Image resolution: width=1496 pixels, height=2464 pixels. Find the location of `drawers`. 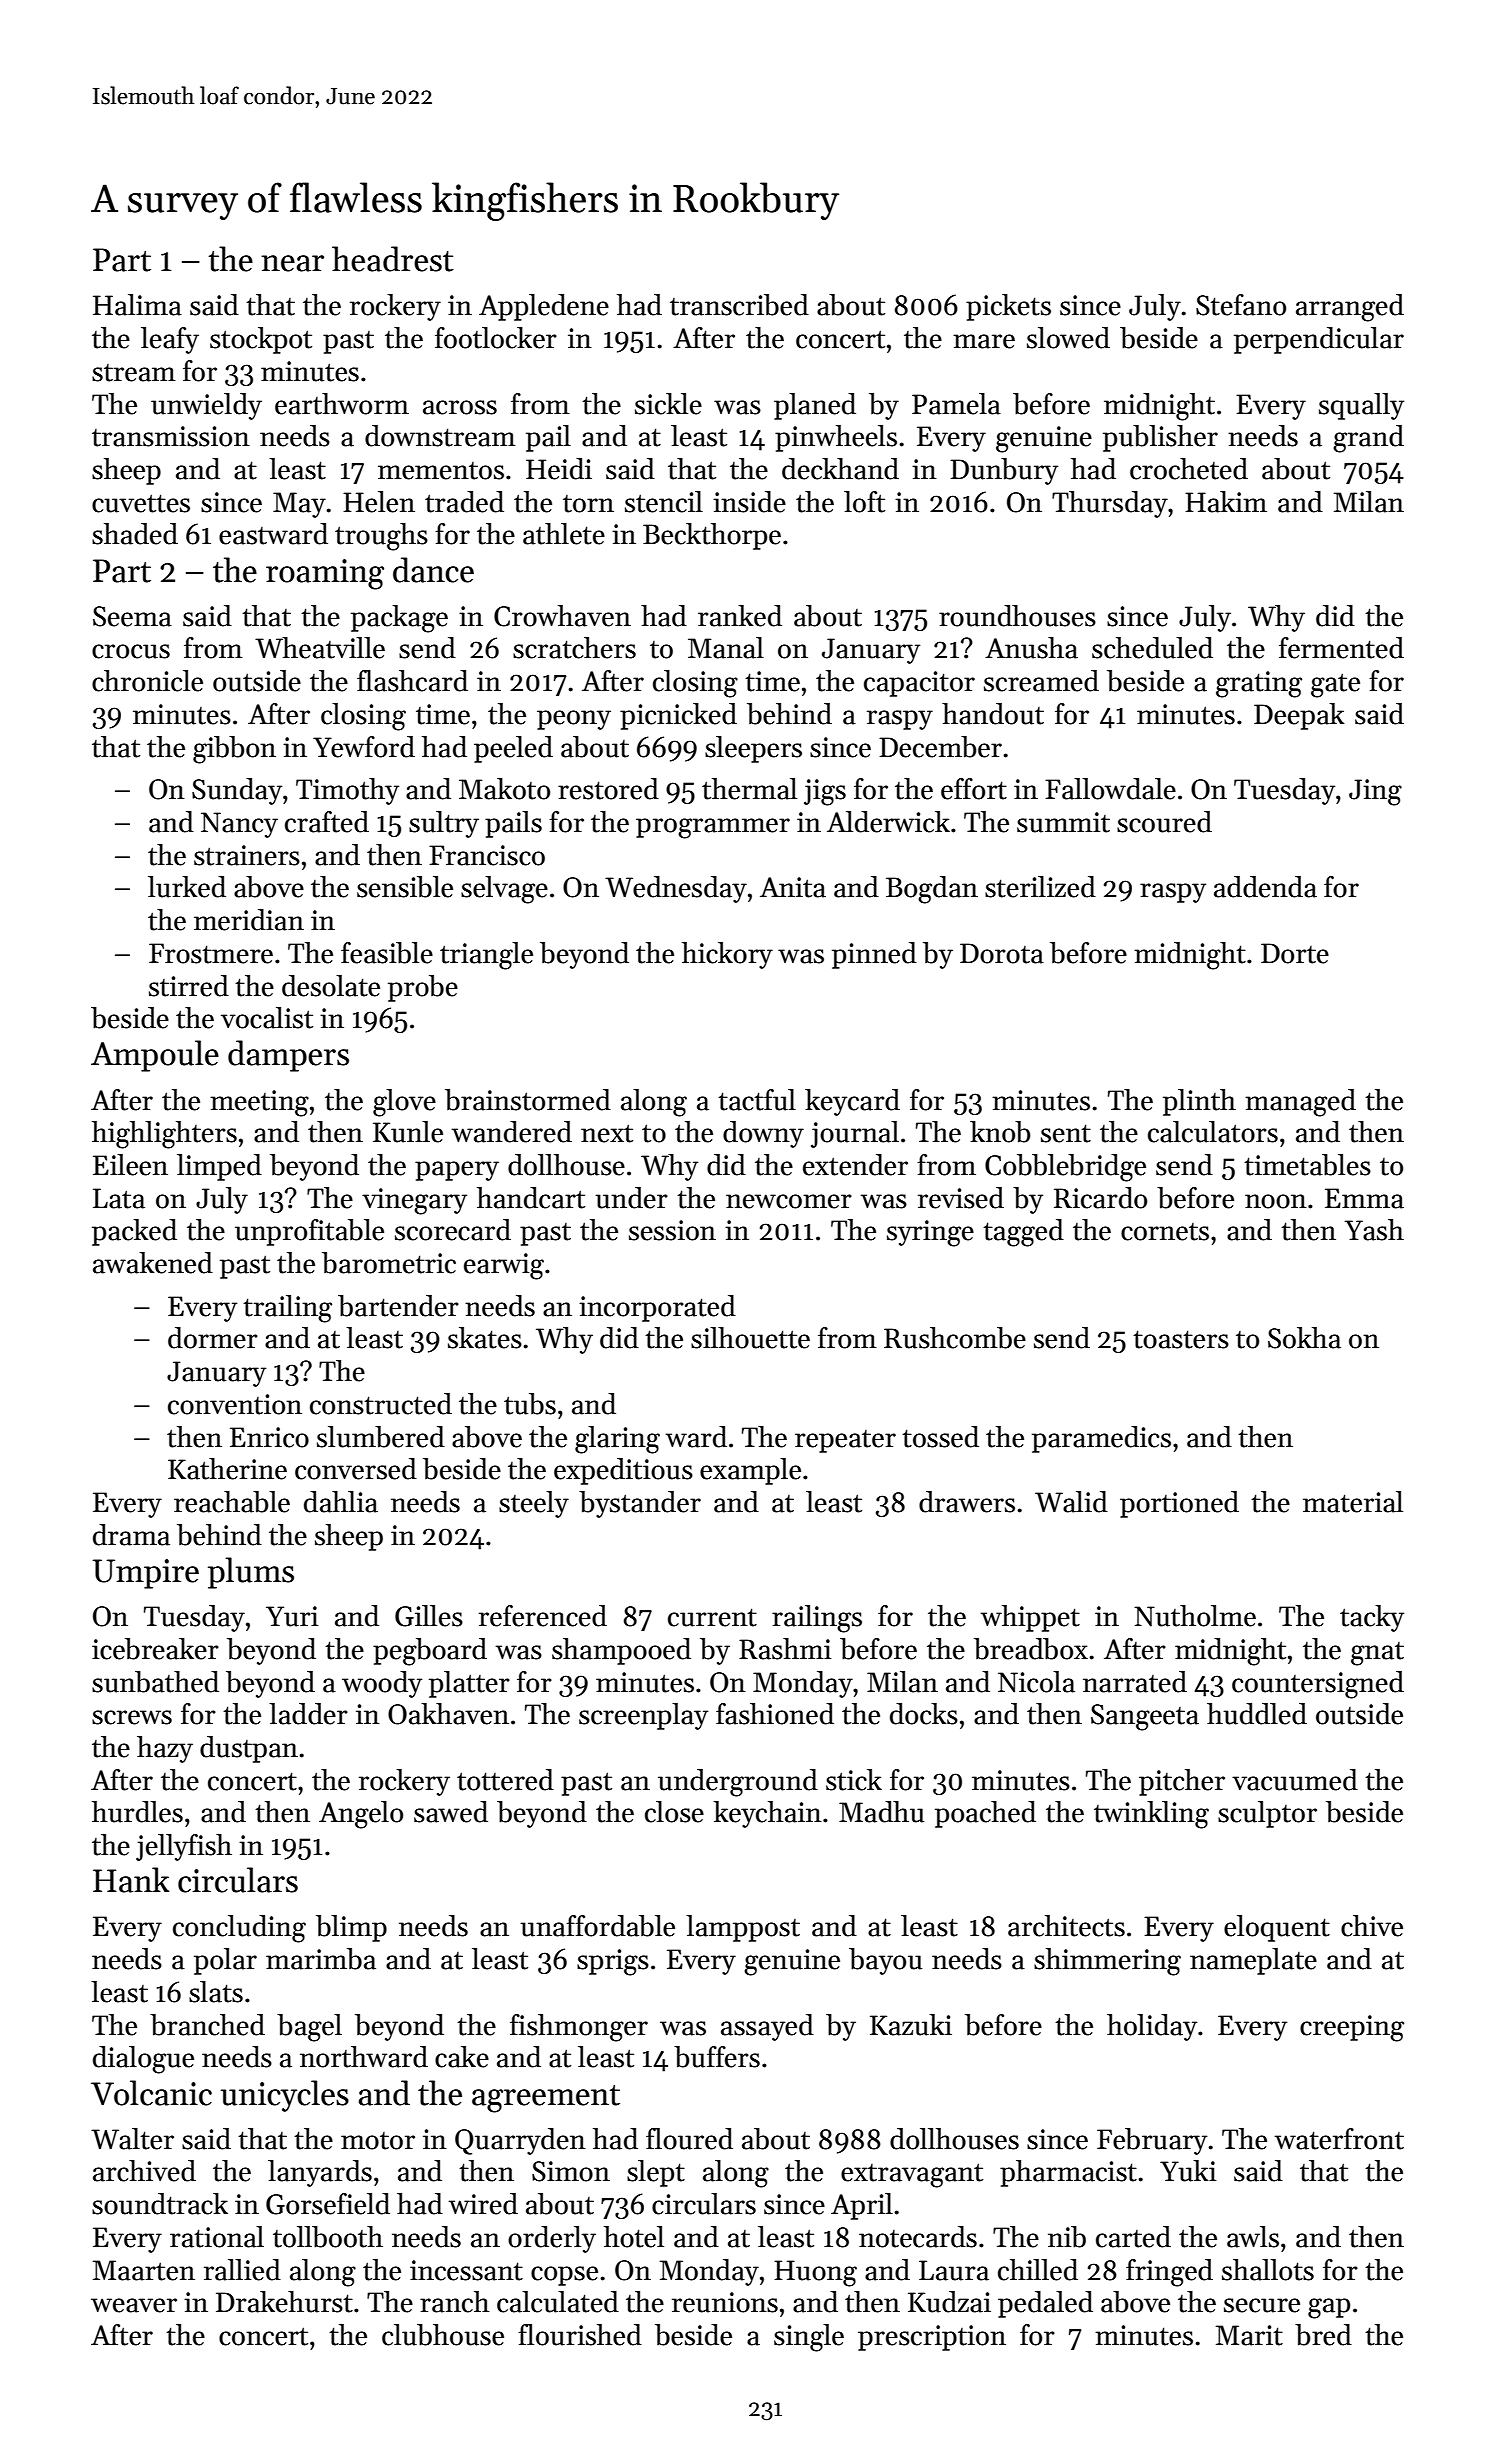

drawers is located at coordinates (967, 1502).
